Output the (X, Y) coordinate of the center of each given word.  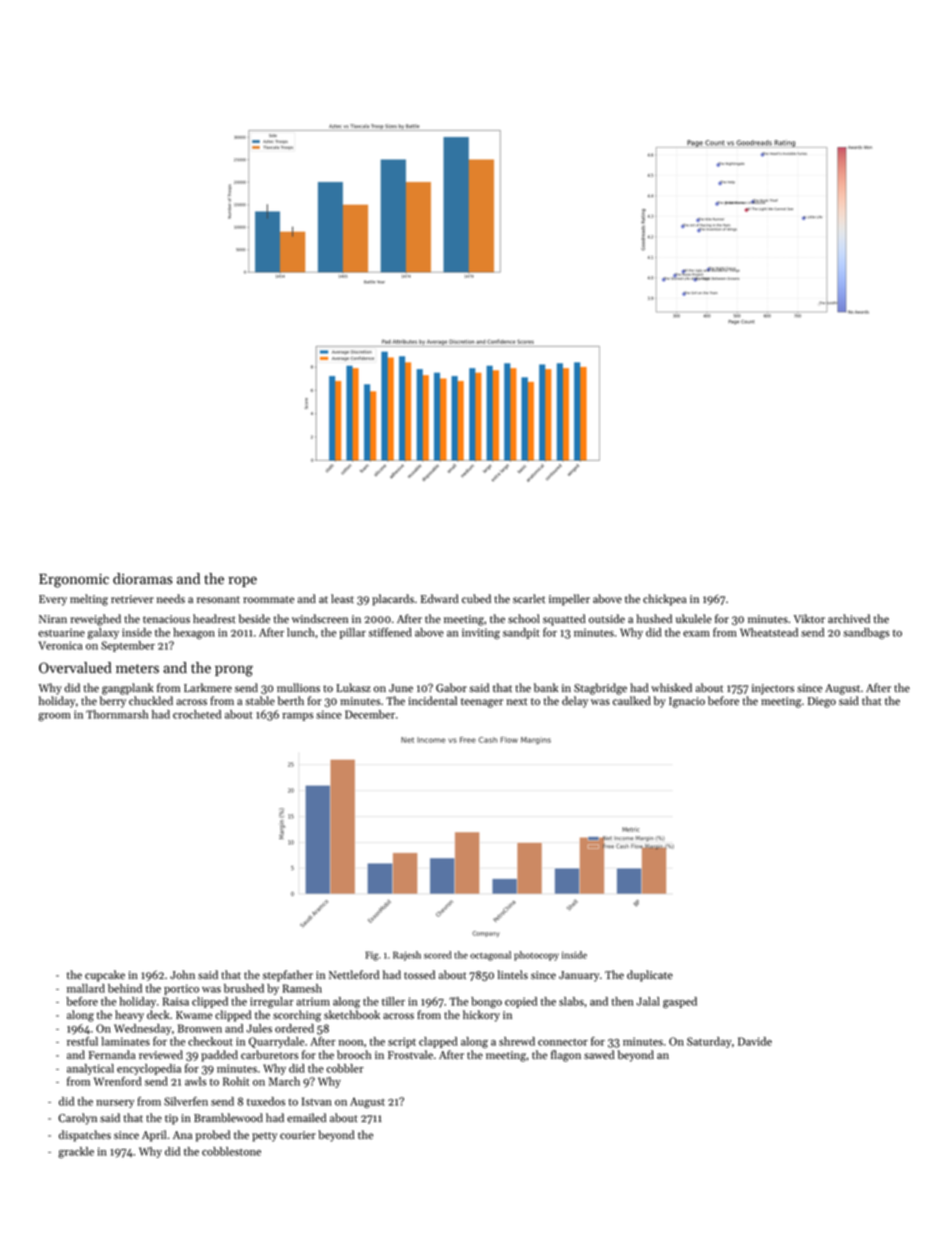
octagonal (490, 956)
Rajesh (407, 956)
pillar (353, 633)
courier (298, 1135)
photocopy (536, 956)
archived (849, 619)
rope (242, 581)
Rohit (236, 1081)
